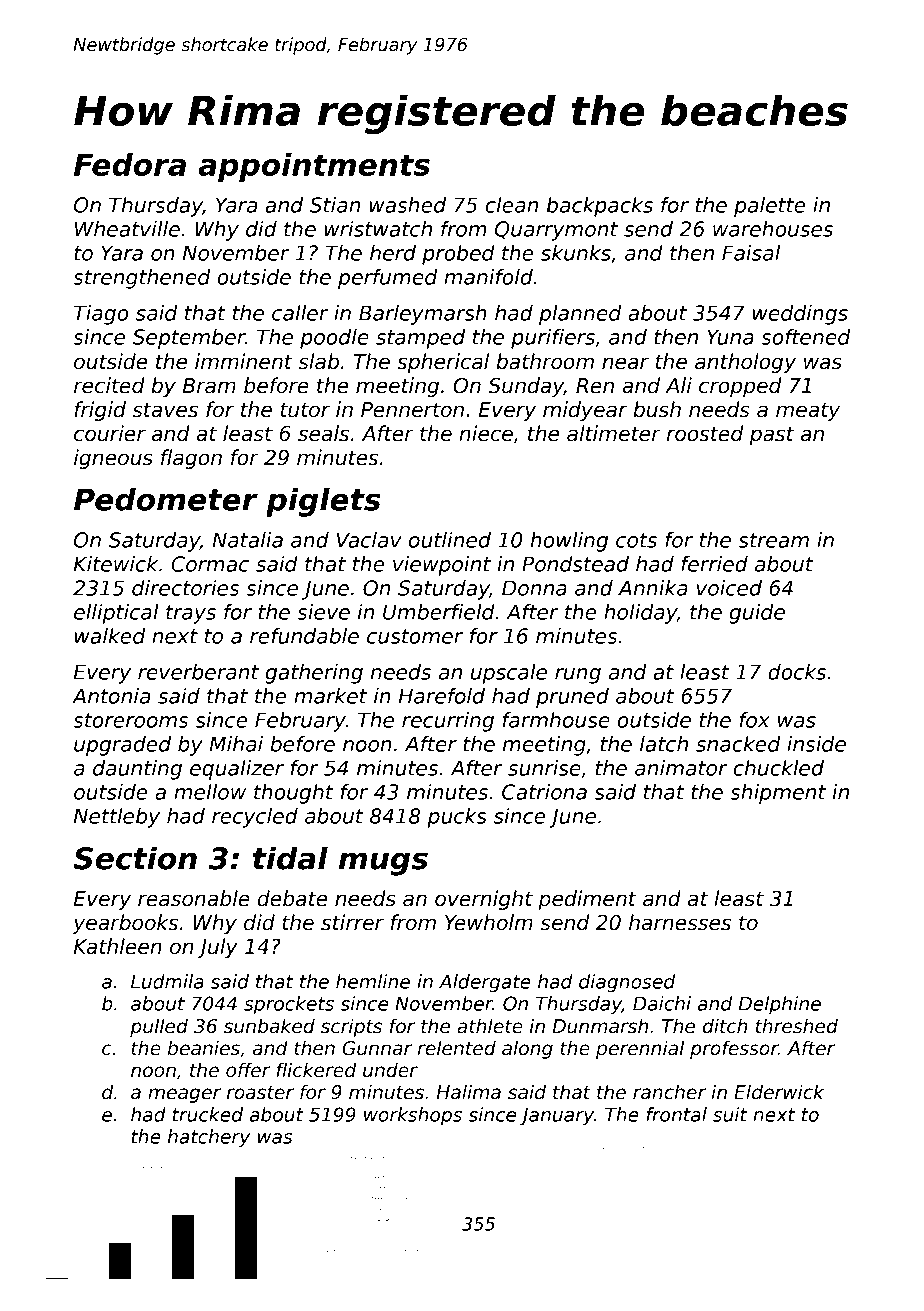 The height and width of the image is (1311, 924). What do you see at coordinates (545, 361) in the image?
I see `bathroom` at bounding box center [545, 361].
